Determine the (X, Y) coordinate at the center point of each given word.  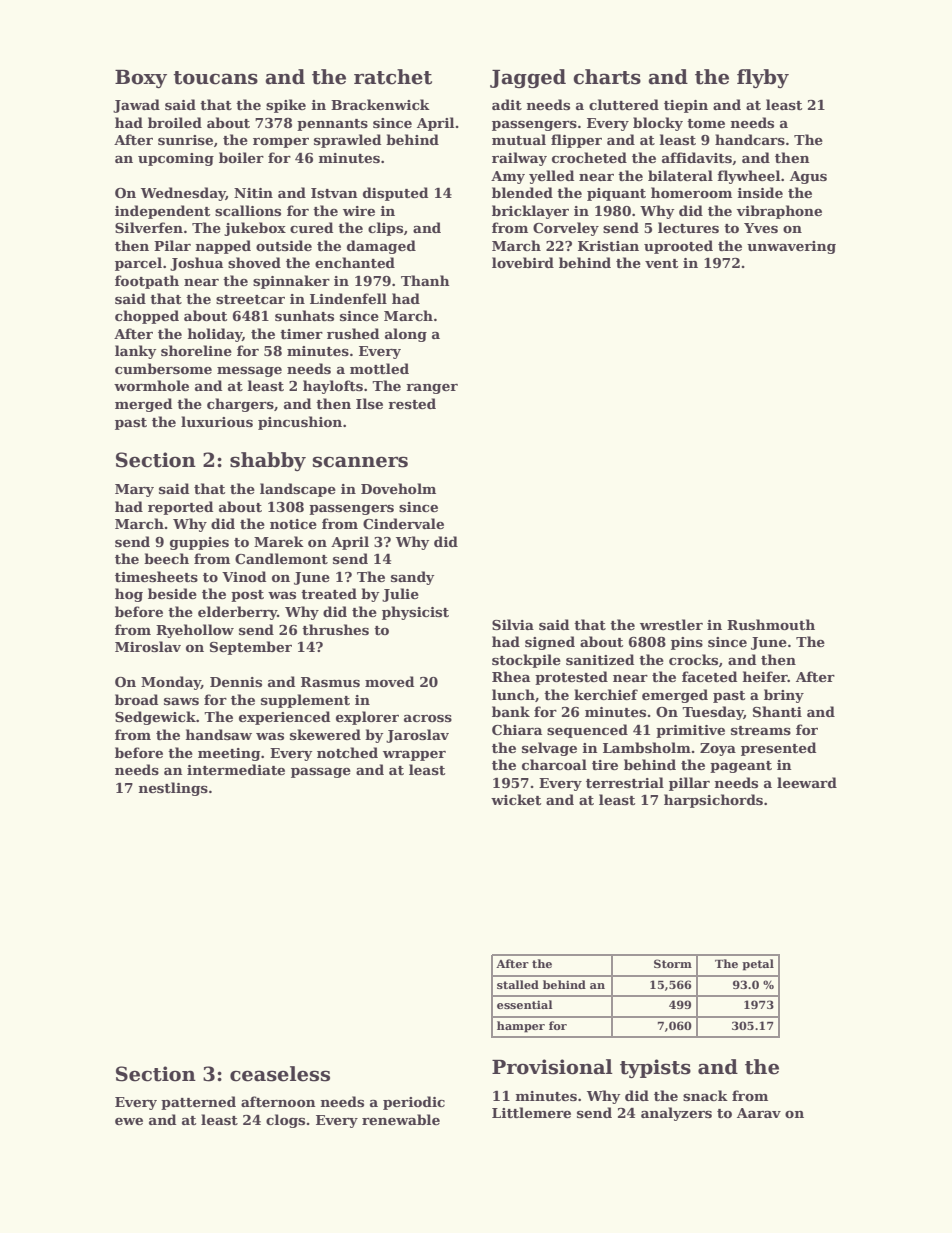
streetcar (250, 299)
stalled (518, 984)
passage (321, 773)
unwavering (791, 247)
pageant (741, 767)
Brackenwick (380, 104)
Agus (808, 177)
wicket (516, 799)
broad (137, 699)
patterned (198, 1103)
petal (758, 965)
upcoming (176, 159)
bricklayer (530, 212)
